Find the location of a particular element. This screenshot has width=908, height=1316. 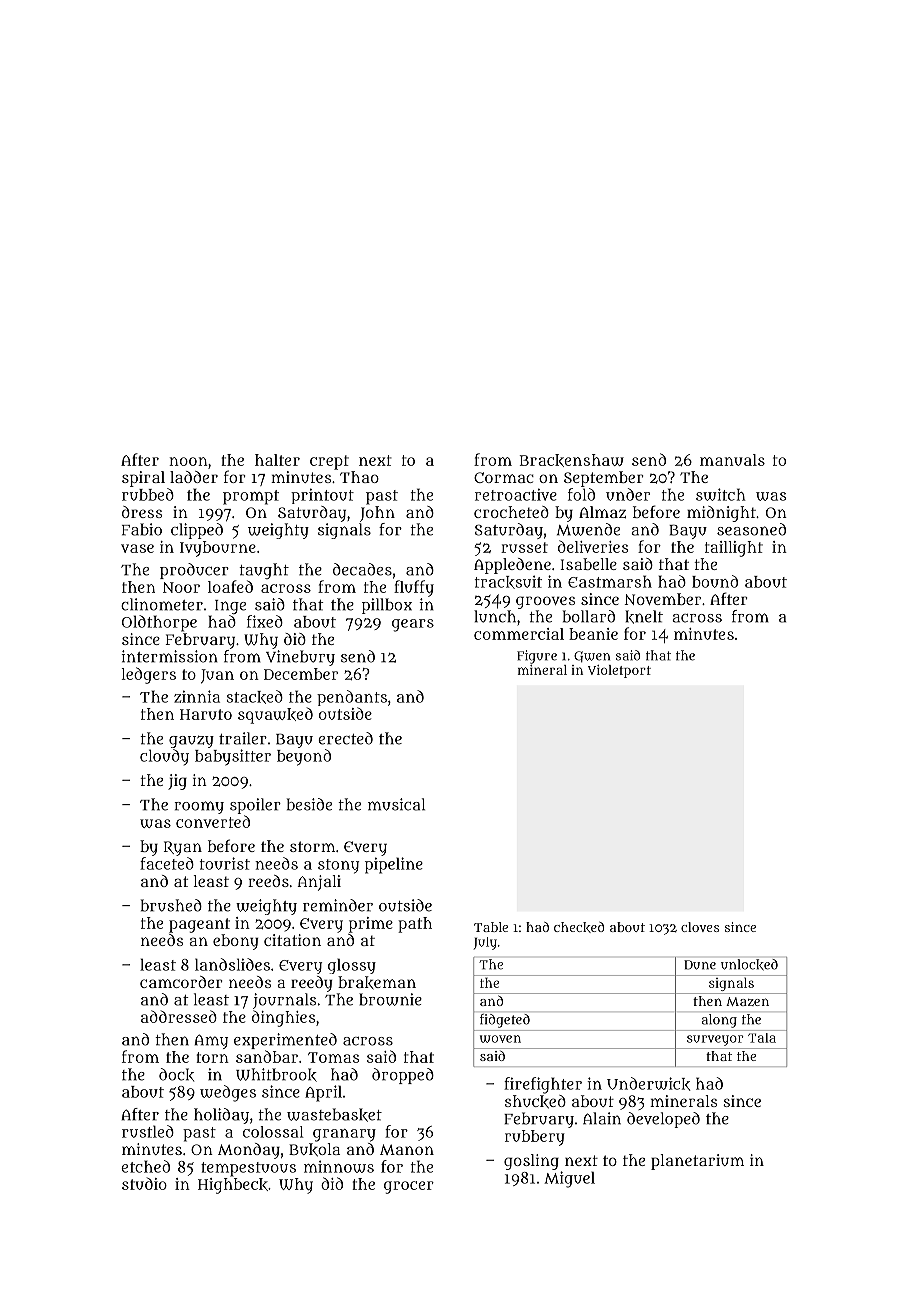

Highbeck is located at coordinates (233, 1186).
